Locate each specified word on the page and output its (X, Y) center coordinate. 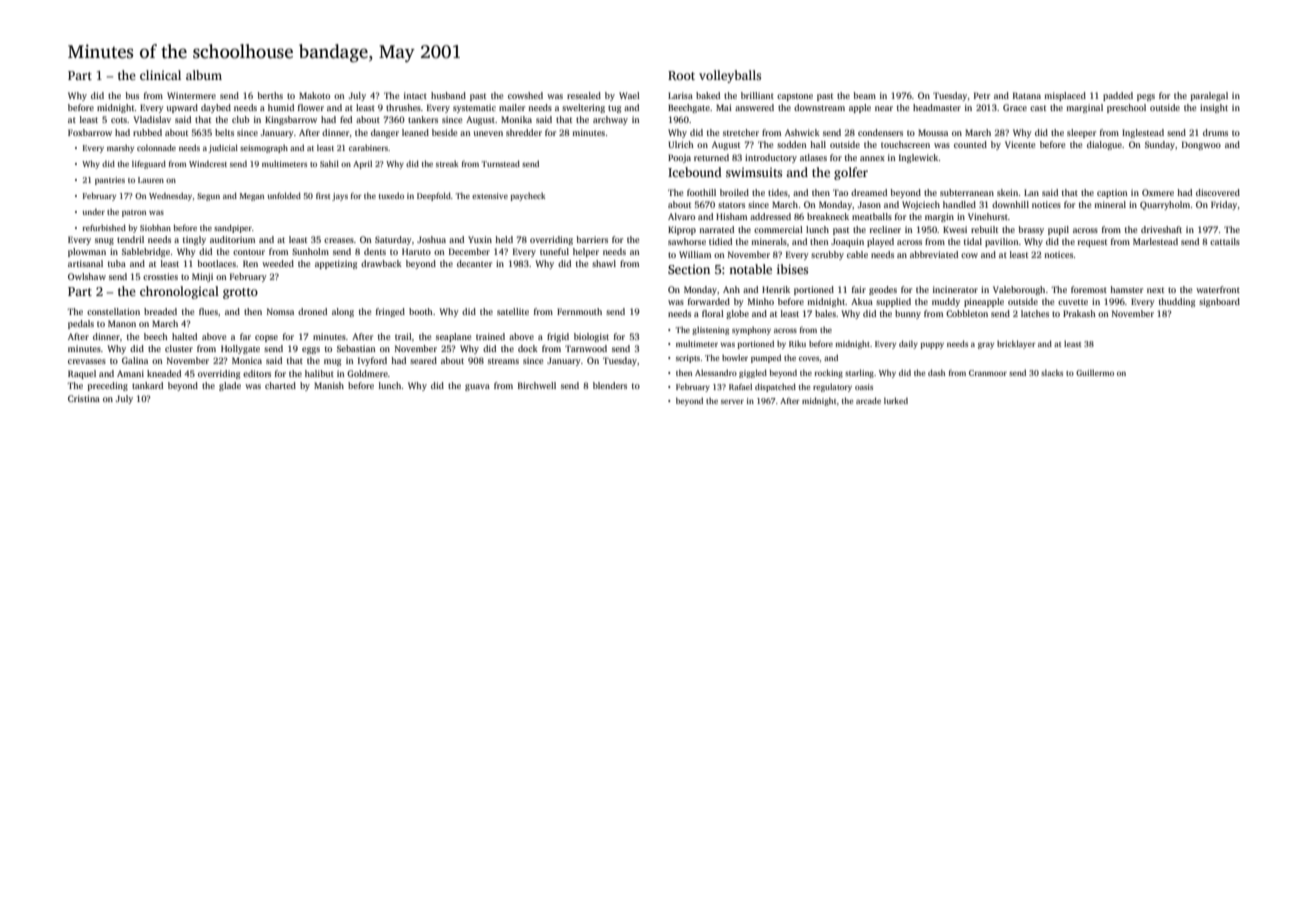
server (732, 401)
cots (119, 120)
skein (1008, 192)
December (469, 251)
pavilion (1002, 242)
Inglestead (1143, 133)
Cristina (84, 398)
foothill (701, 192)
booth (421, 311)
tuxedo (391, 195)
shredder (524, 132)
